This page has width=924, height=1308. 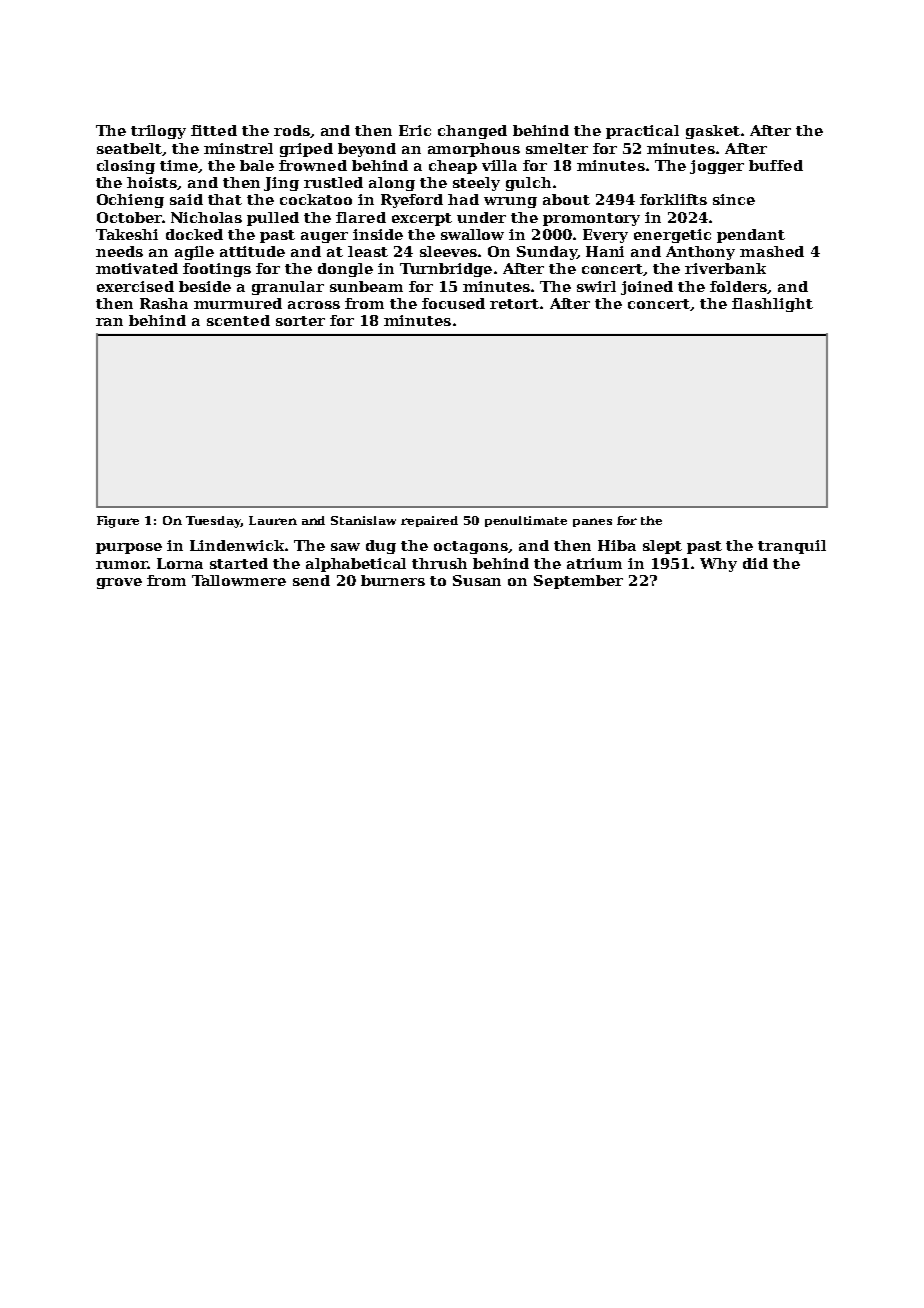 I want to click on penultimate, so click(x=526, y=521).
